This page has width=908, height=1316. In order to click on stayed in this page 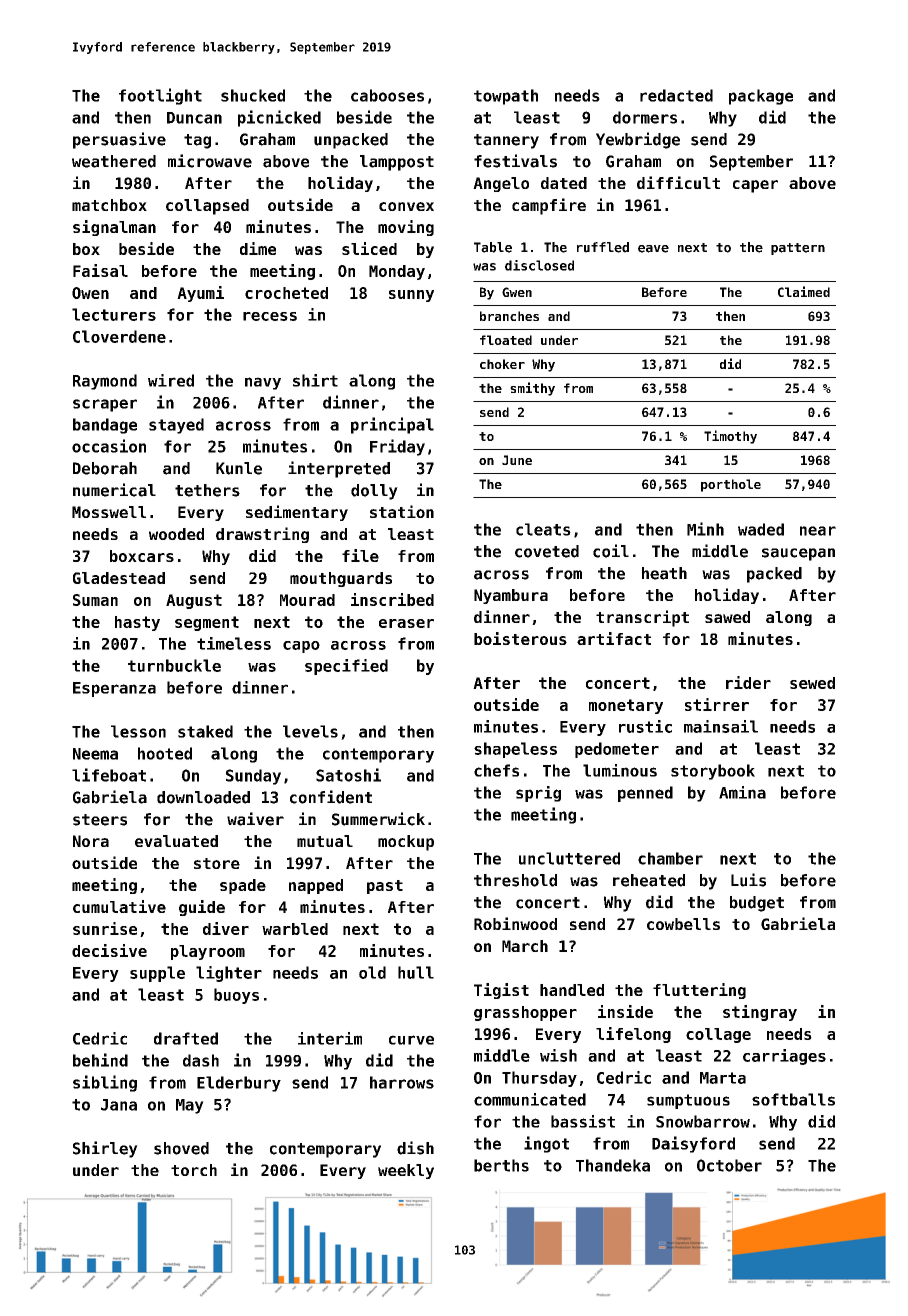, I will do `click(176, 426)`.
